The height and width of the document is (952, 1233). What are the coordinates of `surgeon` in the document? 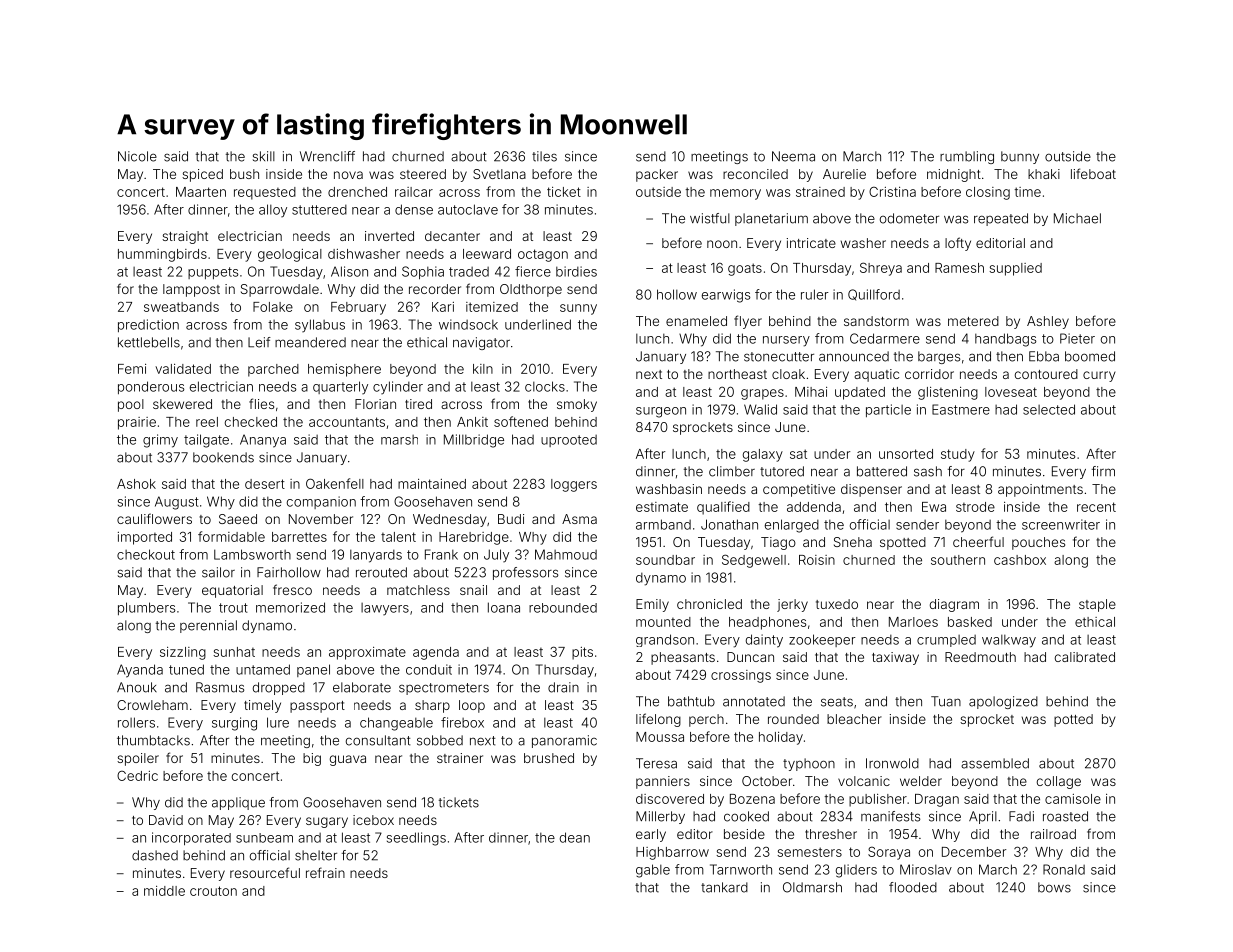 It's located at (661, 412).
